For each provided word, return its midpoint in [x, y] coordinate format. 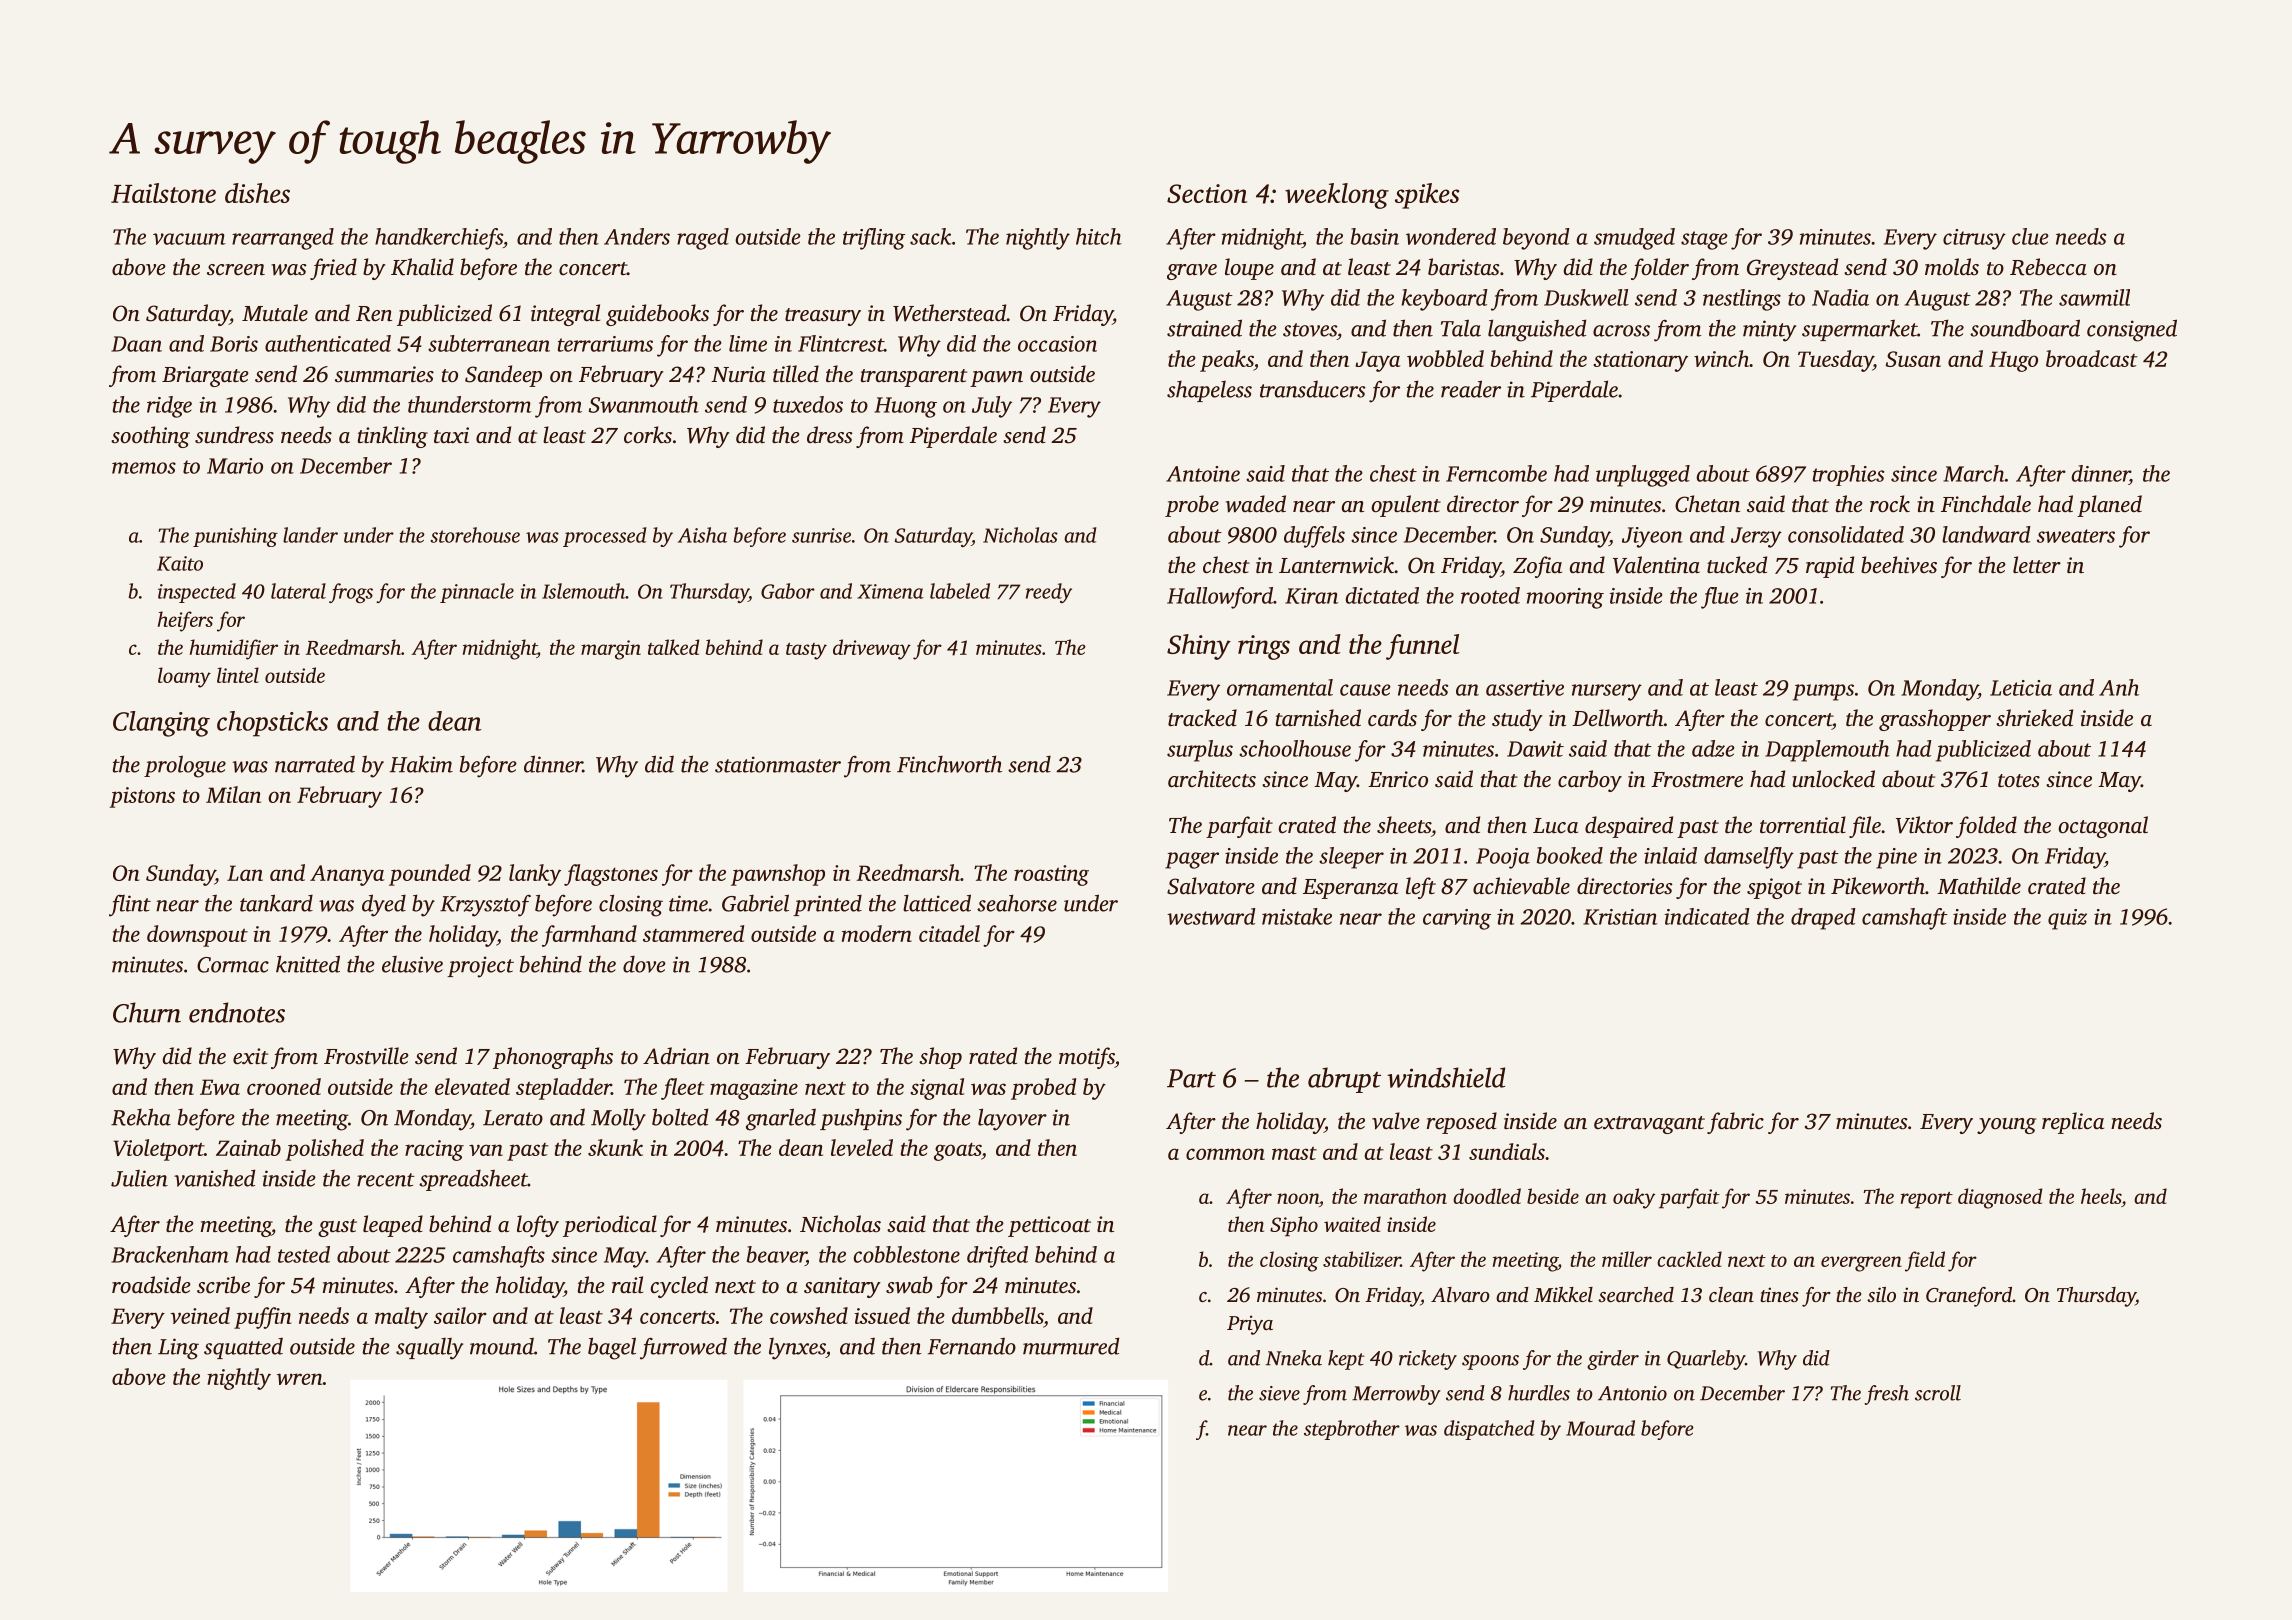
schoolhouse [1295, 748]
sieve [1279, 1393]
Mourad [1600, 1428]
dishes [257, 193]
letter [2037, 565]
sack [931, 236]
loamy [184, 677]
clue [2030, 236]
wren [300, 1379]
